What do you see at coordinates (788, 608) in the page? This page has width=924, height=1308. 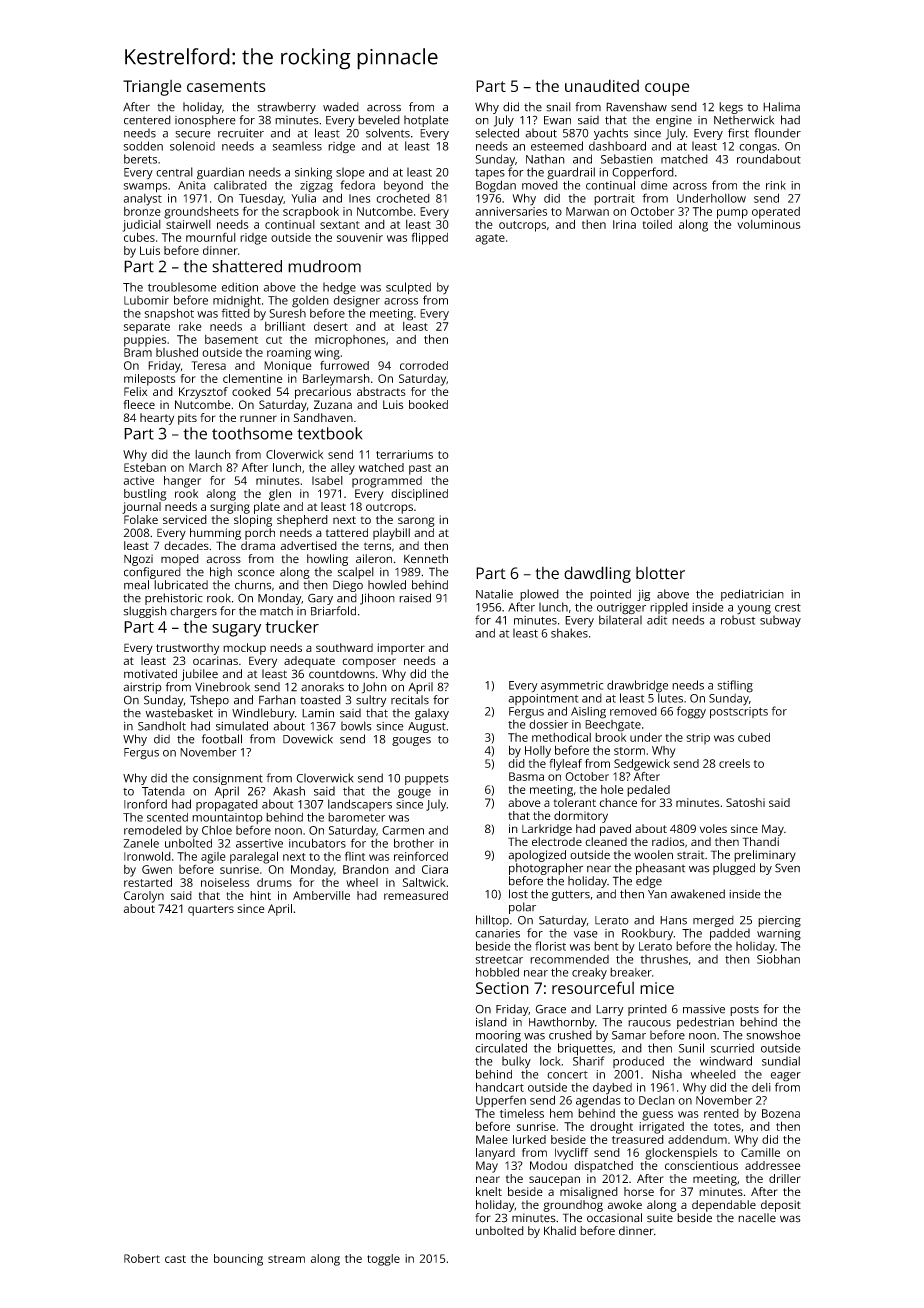 I see `crest` at bounding box center [788, 608].
